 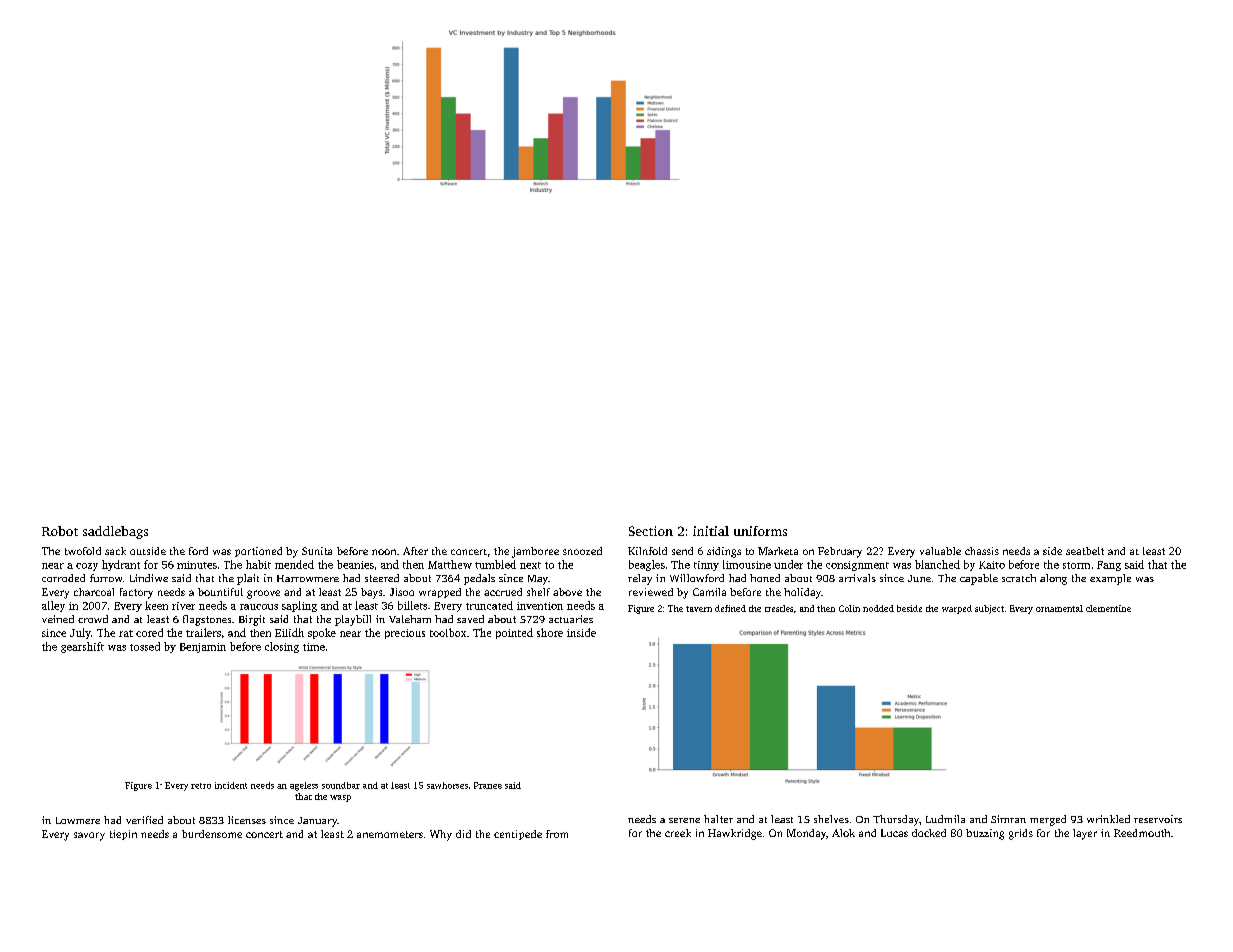 What do you see at coordinates (479, 579) in the screenshot?
I see `pedals` at bounding box center [479, 579].
